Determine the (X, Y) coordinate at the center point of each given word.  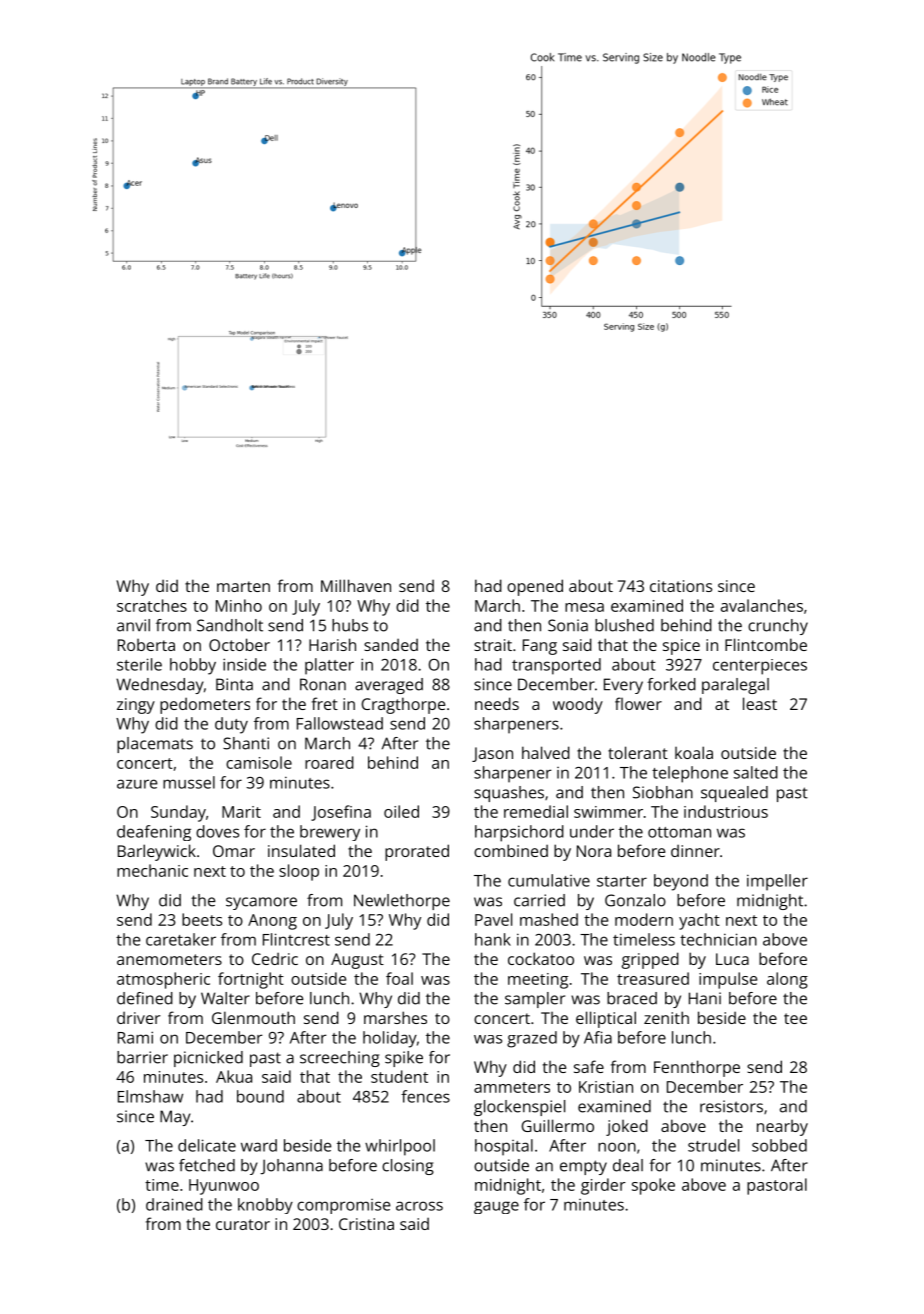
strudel (713, 1145)
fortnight (251, 980)
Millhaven (356, 585)
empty (583, 1167)
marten (243, 586)
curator (243, 1224)
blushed (624, 625)
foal (399, 978)
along (787, 980)
